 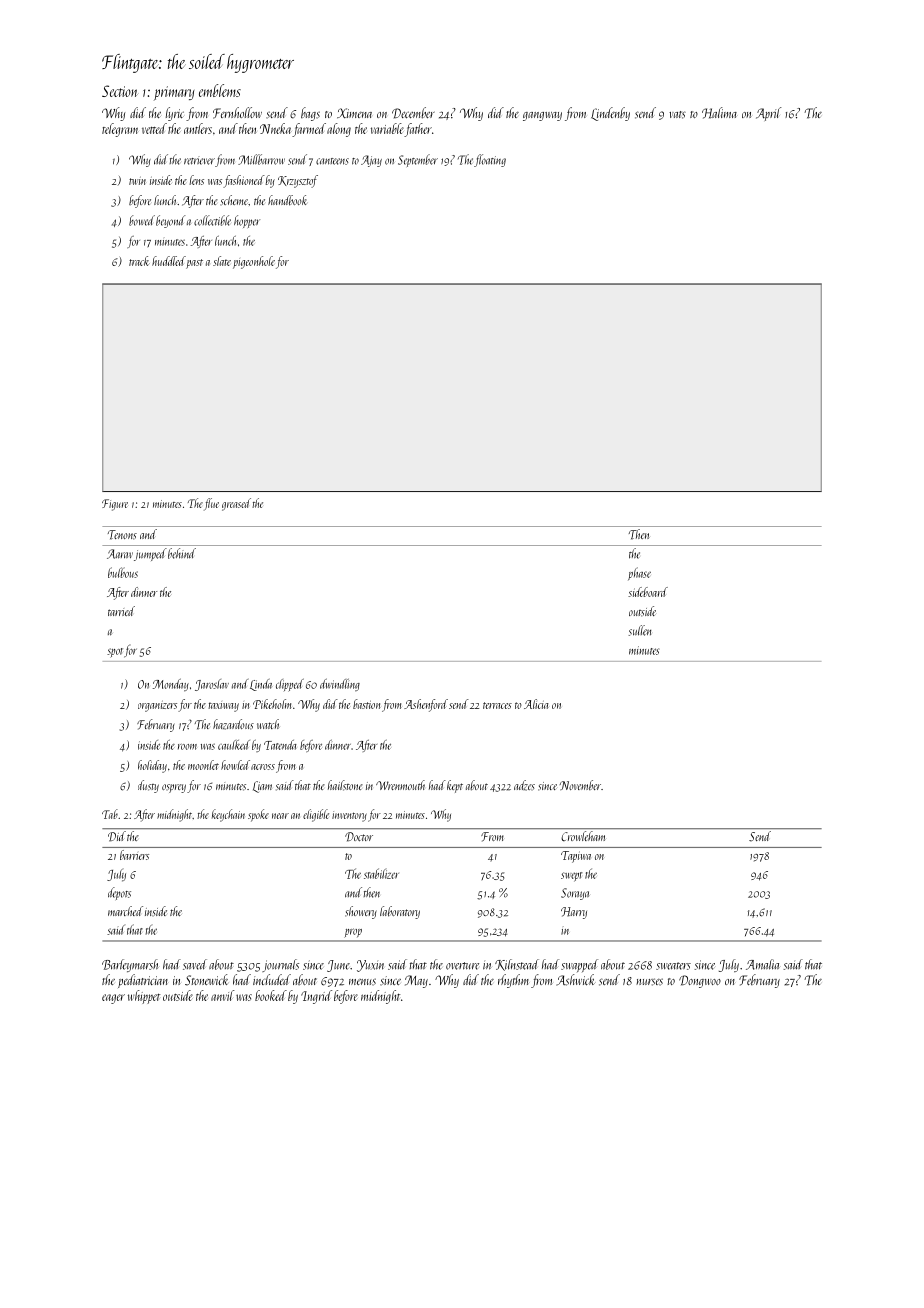 I want to click on swept, so click(x=572, y=877).
